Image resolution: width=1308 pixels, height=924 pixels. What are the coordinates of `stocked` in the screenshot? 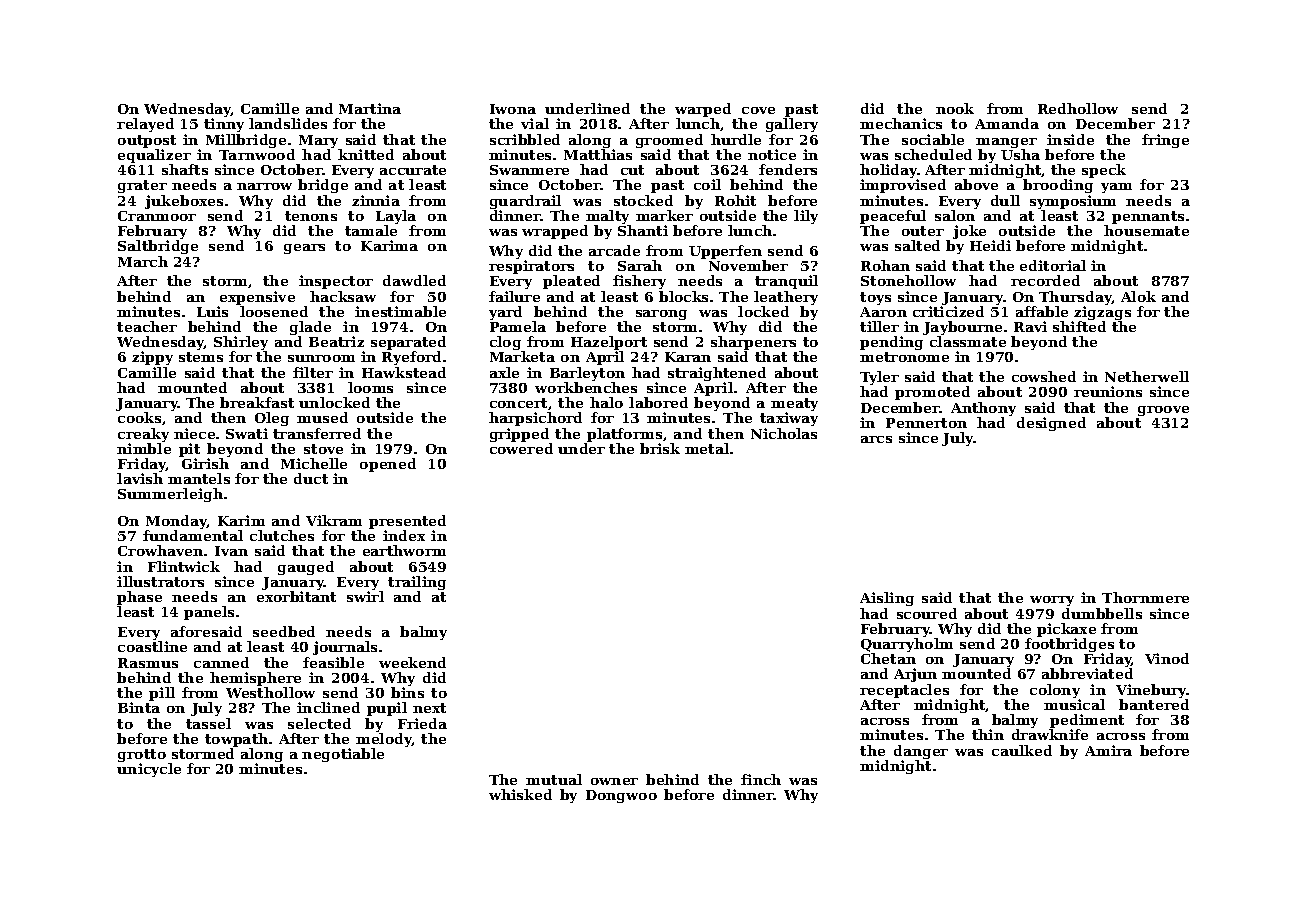 It's located at (643, 200).
